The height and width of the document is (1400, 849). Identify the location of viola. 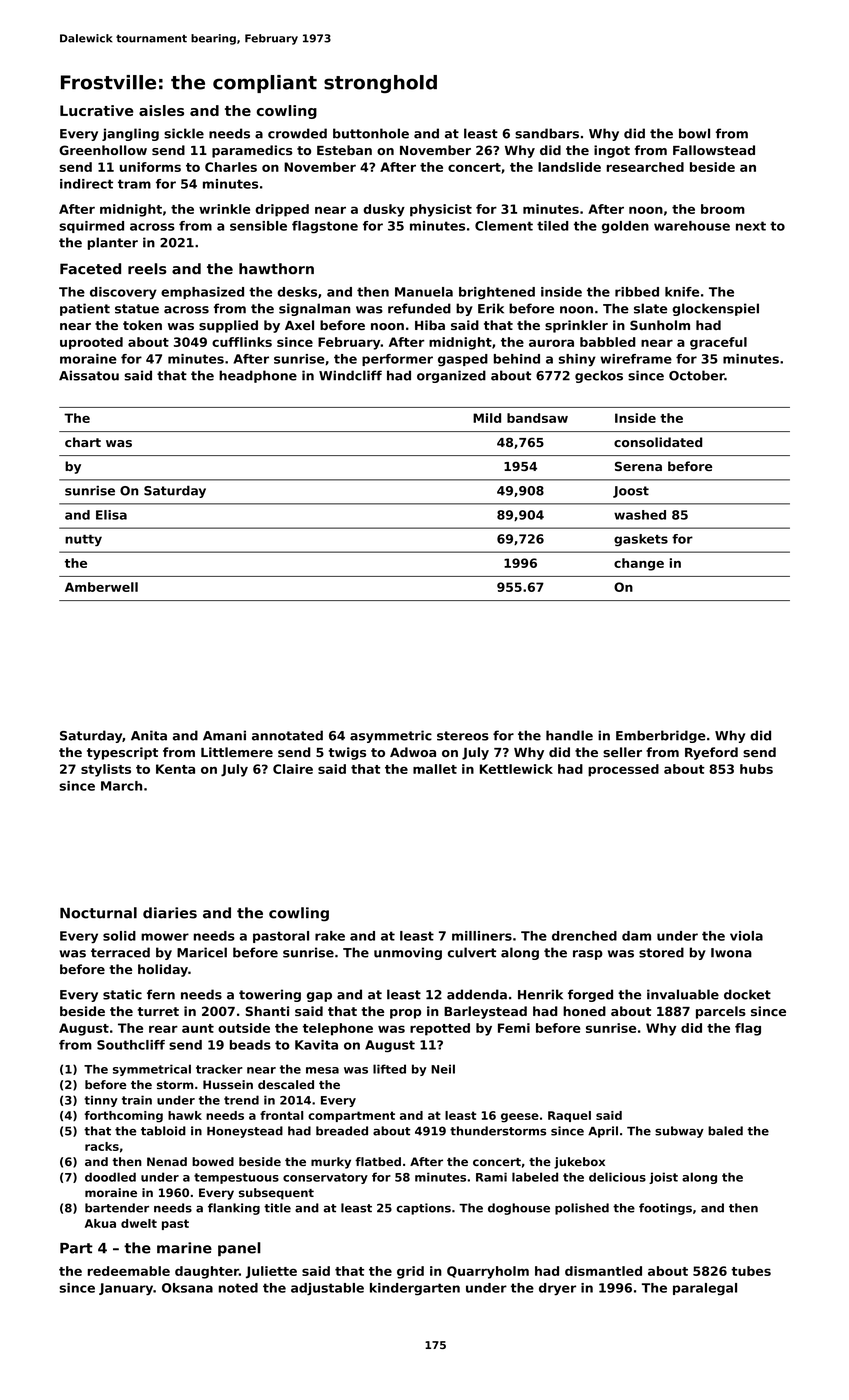
(746, 936).
